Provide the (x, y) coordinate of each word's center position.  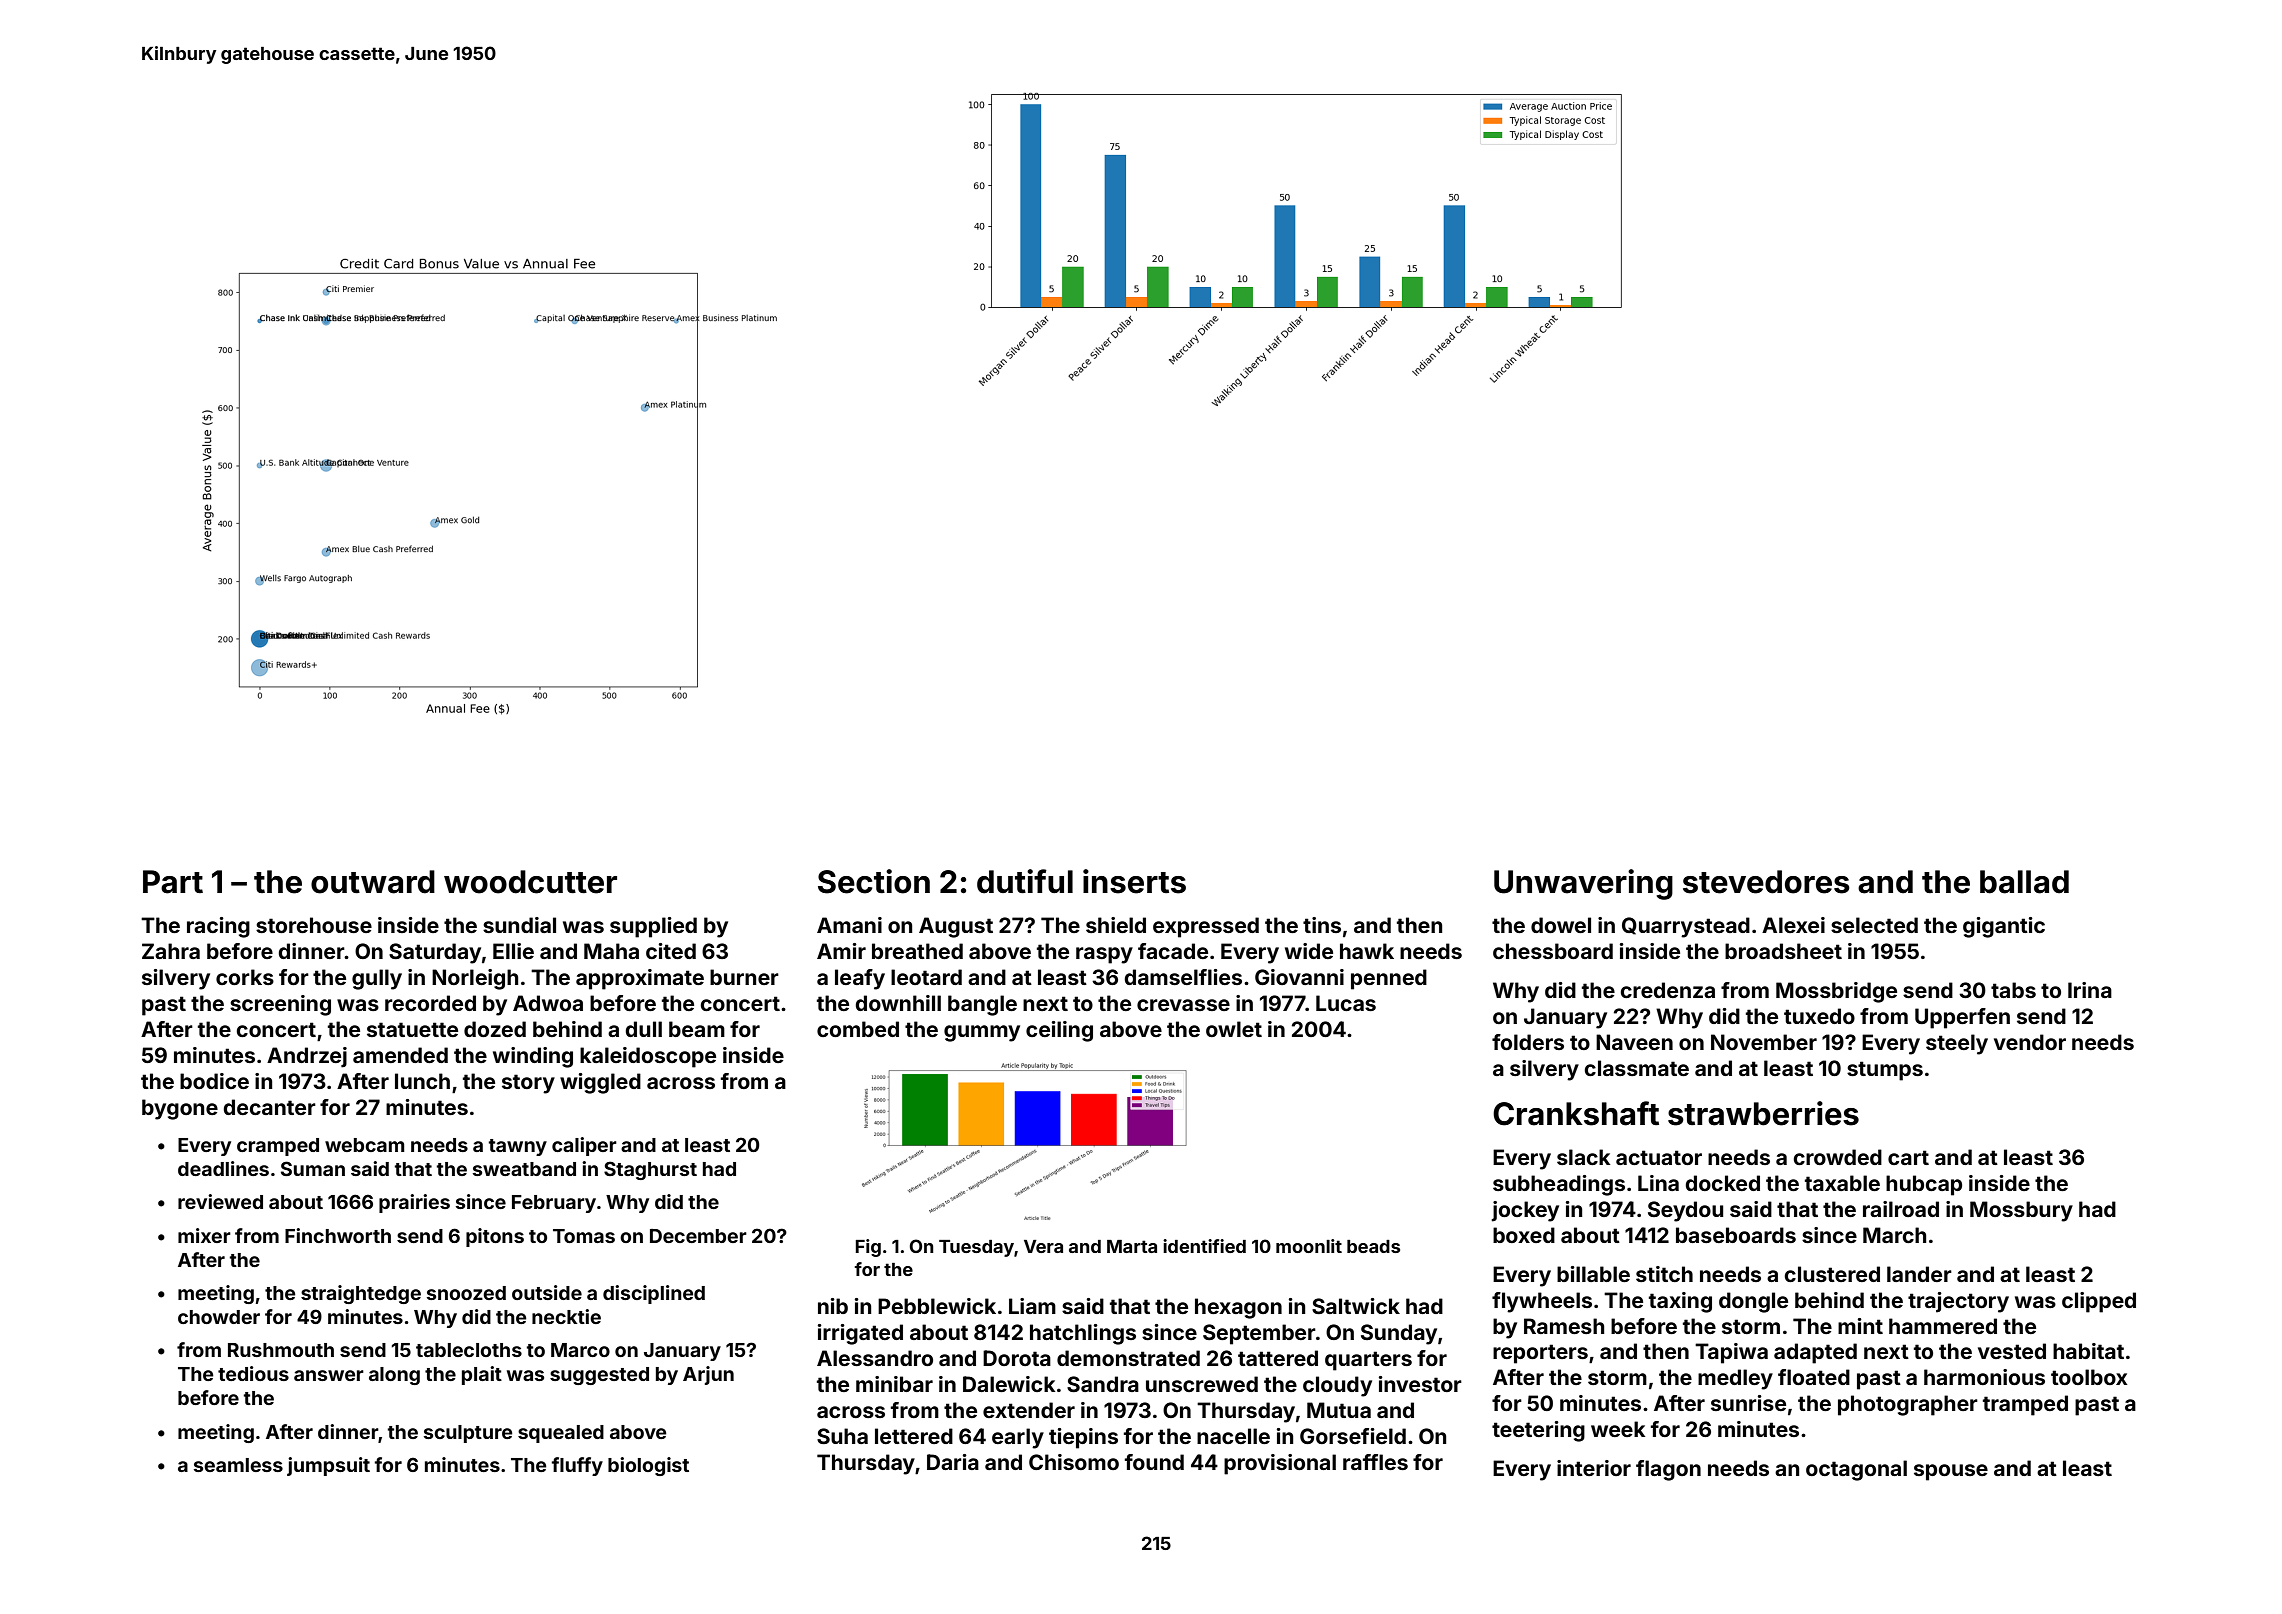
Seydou (1685, 1211)
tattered (1278, 1358)
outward (373, 882)
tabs (2013, 990)
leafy (860, 979)
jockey (1525, 1211)
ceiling (1059, 1031)
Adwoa (548, 1003)
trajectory (1958, 1302)
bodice (214, 1081)
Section (874, 881)
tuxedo (1819, 1016)
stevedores (1766, 882)
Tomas (584, 1236)
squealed (561, 1434)
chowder (219, 1317)
